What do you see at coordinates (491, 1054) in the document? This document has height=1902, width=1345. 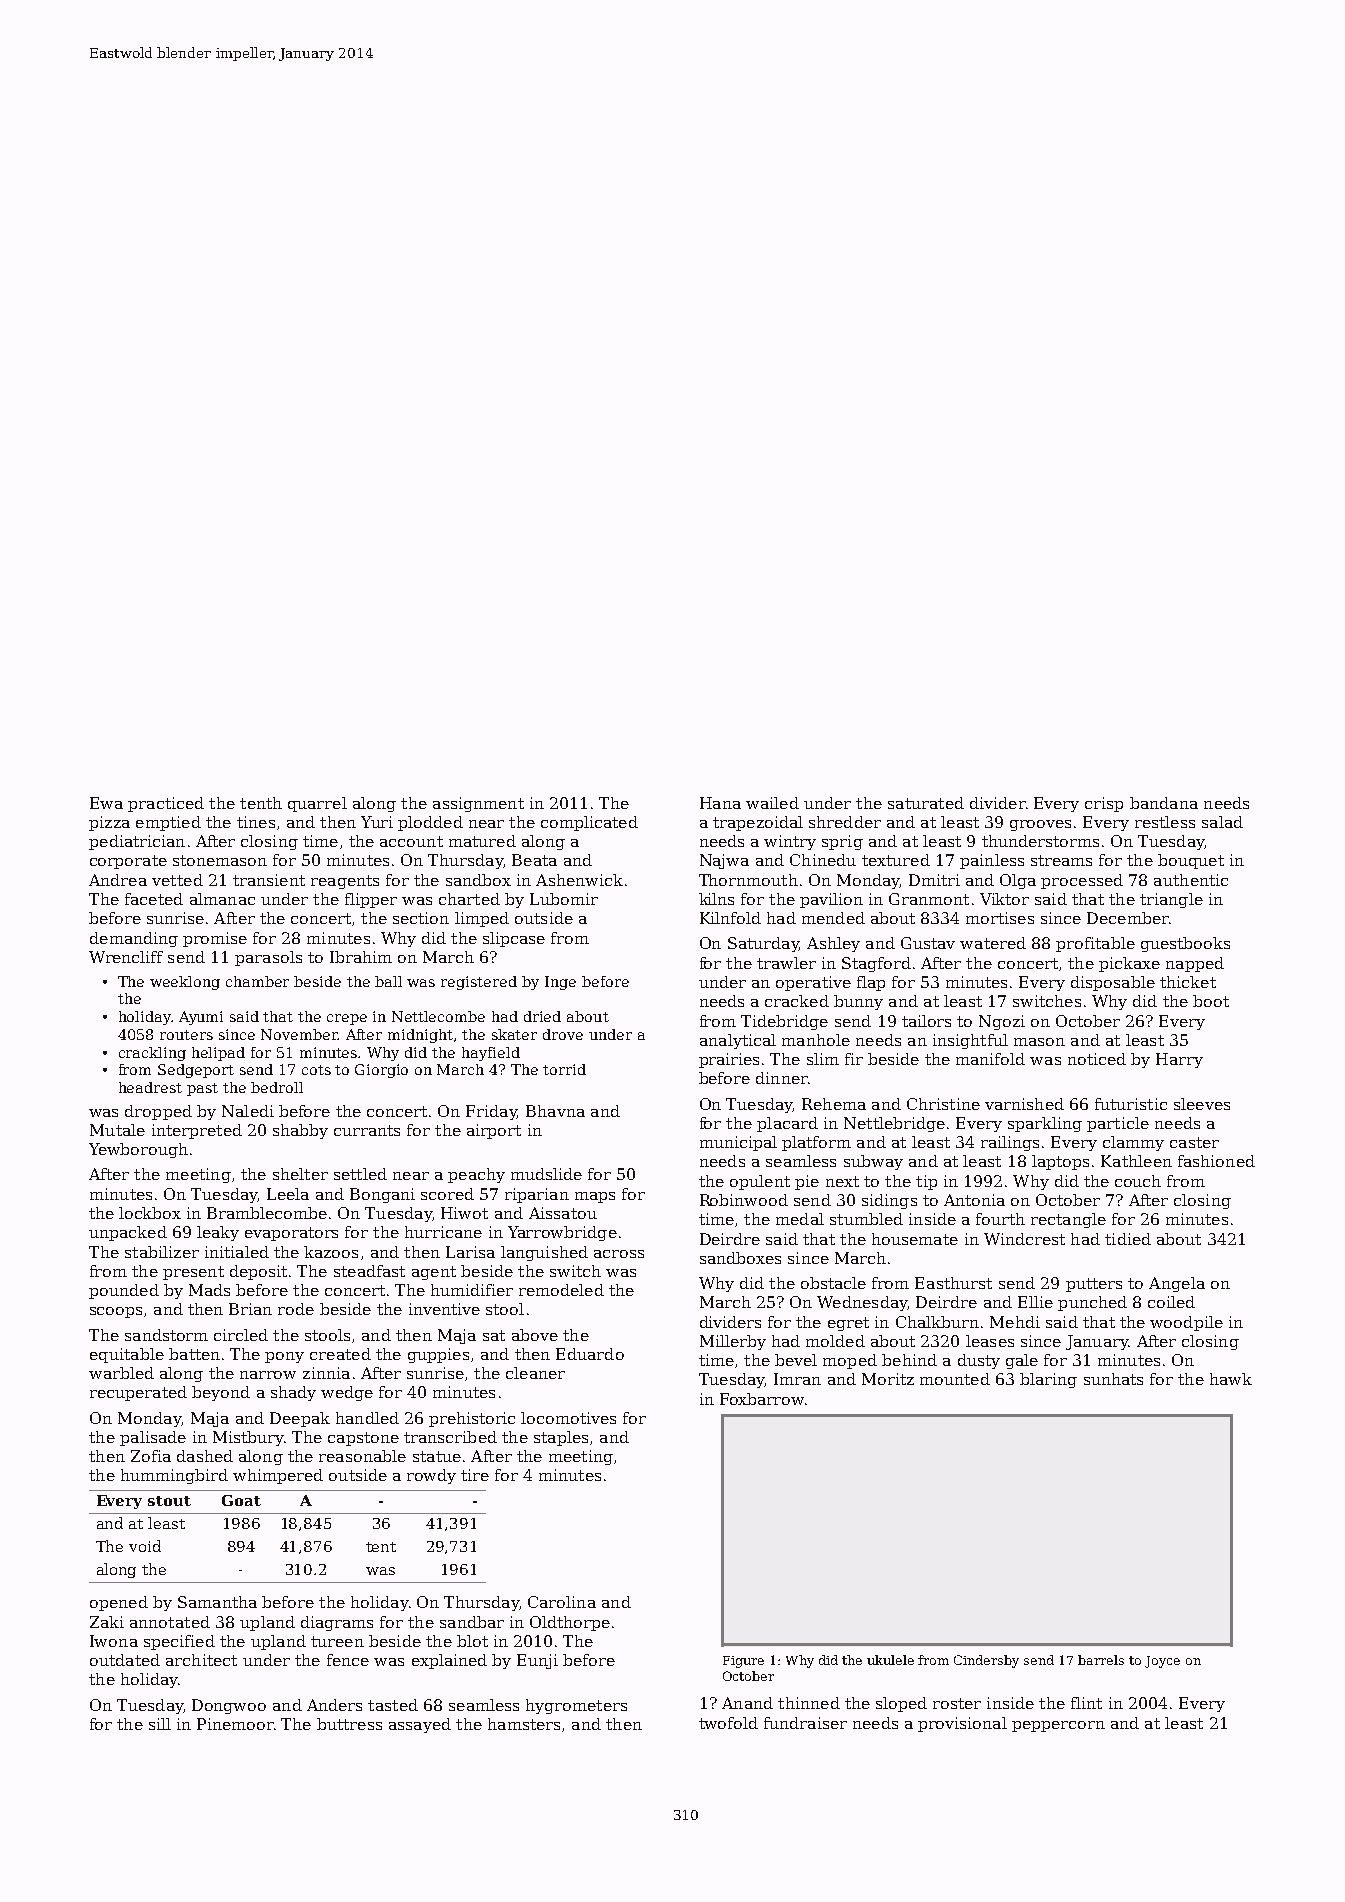 I see `hayfield` at bounding box center [491, 1054].
